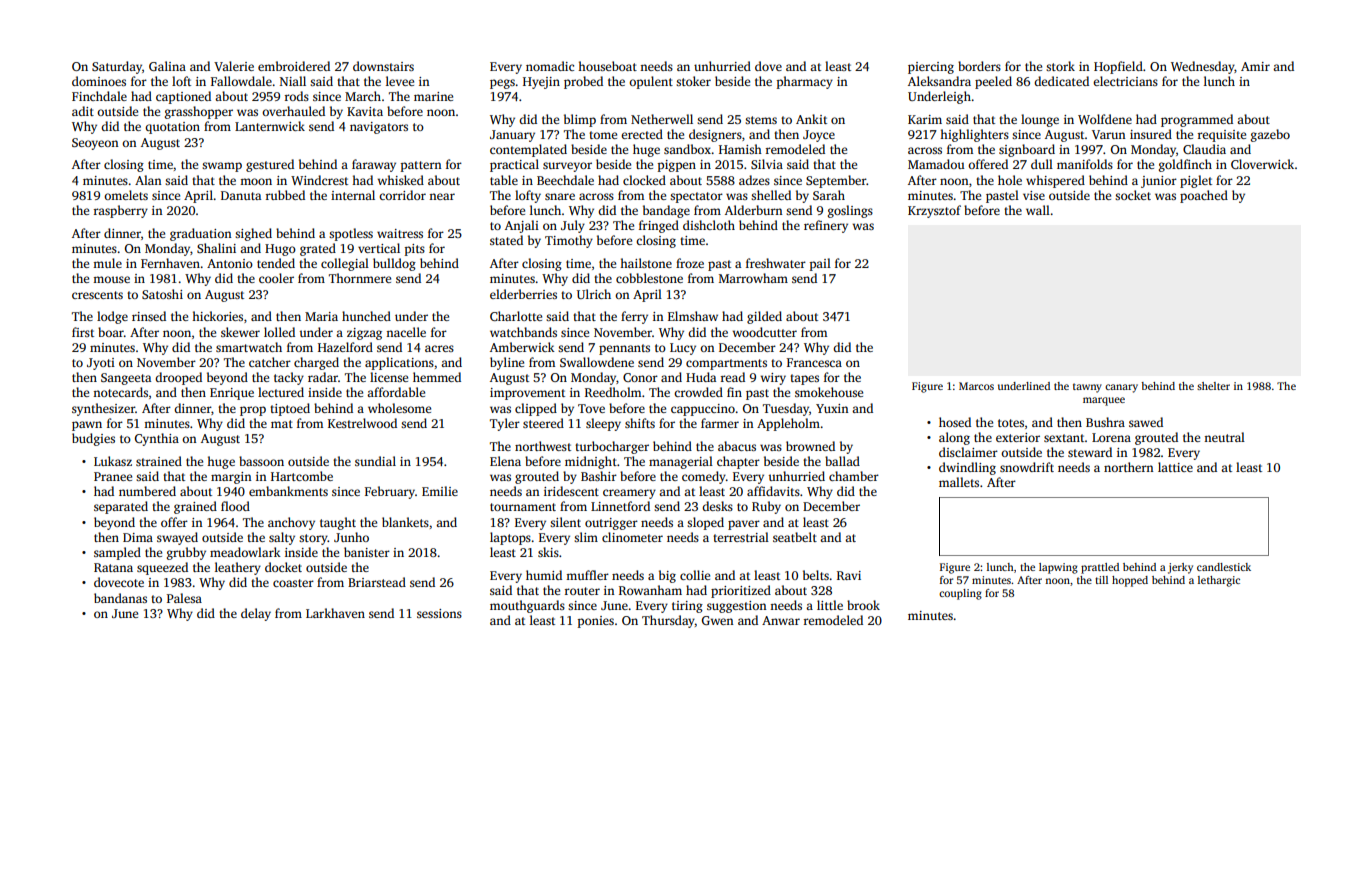  What do you see at coordinates (1109, 134) in the screenshot?
I see `Varun` at bounding box center [1109, 134].
